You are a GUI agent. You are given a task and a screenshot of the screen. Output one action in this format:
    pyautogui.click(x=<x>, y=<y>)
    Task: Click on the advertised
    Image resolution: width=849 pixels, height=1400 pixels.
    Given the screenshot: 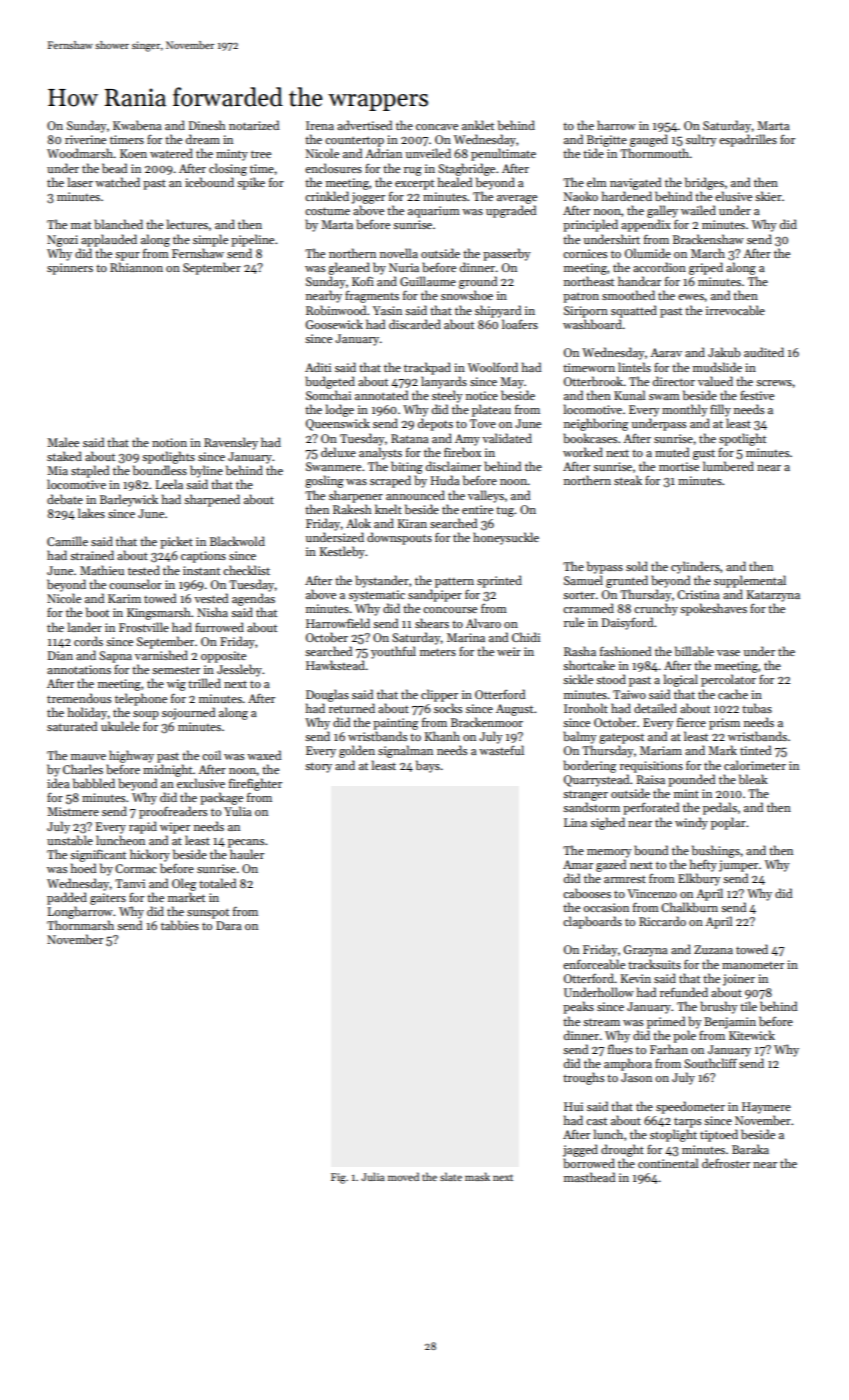 What is the action you would take?
    pyautogui.click(x=364, y=125)
